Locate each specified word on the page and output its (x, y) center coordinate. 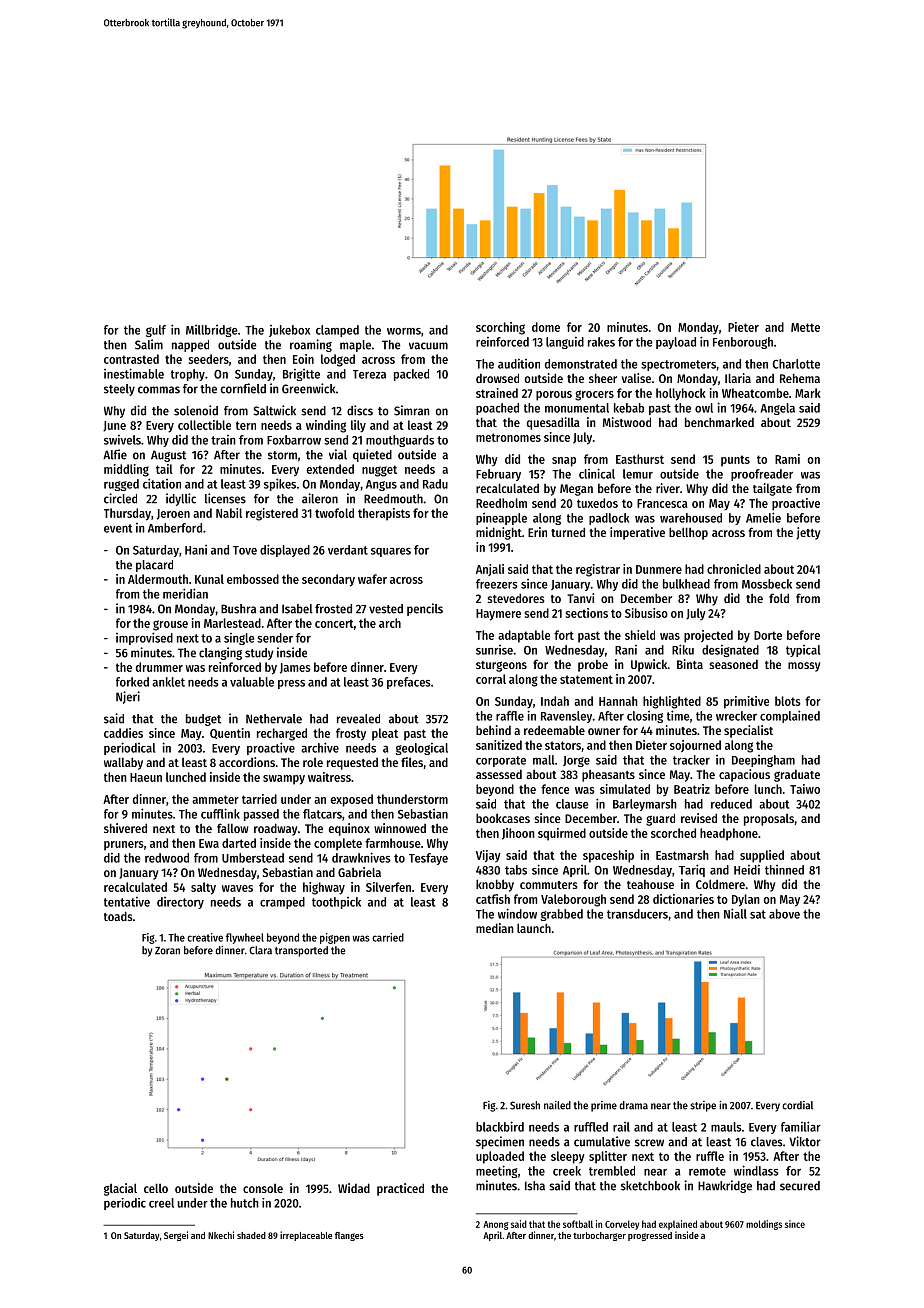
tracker (691, 760)
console (263, 1188)
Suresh (525, 1105)
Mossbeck (767, 584)
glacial (120, 1189)
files (412, 762)
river (668, 488)
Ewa (209, 843)
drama (633, 1105)
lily (358, 426)
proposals (769, 819)
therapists (384, 514)
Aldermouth (158, 579)
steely (119, 390)
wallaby (123, 763)
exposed (351, 800)
